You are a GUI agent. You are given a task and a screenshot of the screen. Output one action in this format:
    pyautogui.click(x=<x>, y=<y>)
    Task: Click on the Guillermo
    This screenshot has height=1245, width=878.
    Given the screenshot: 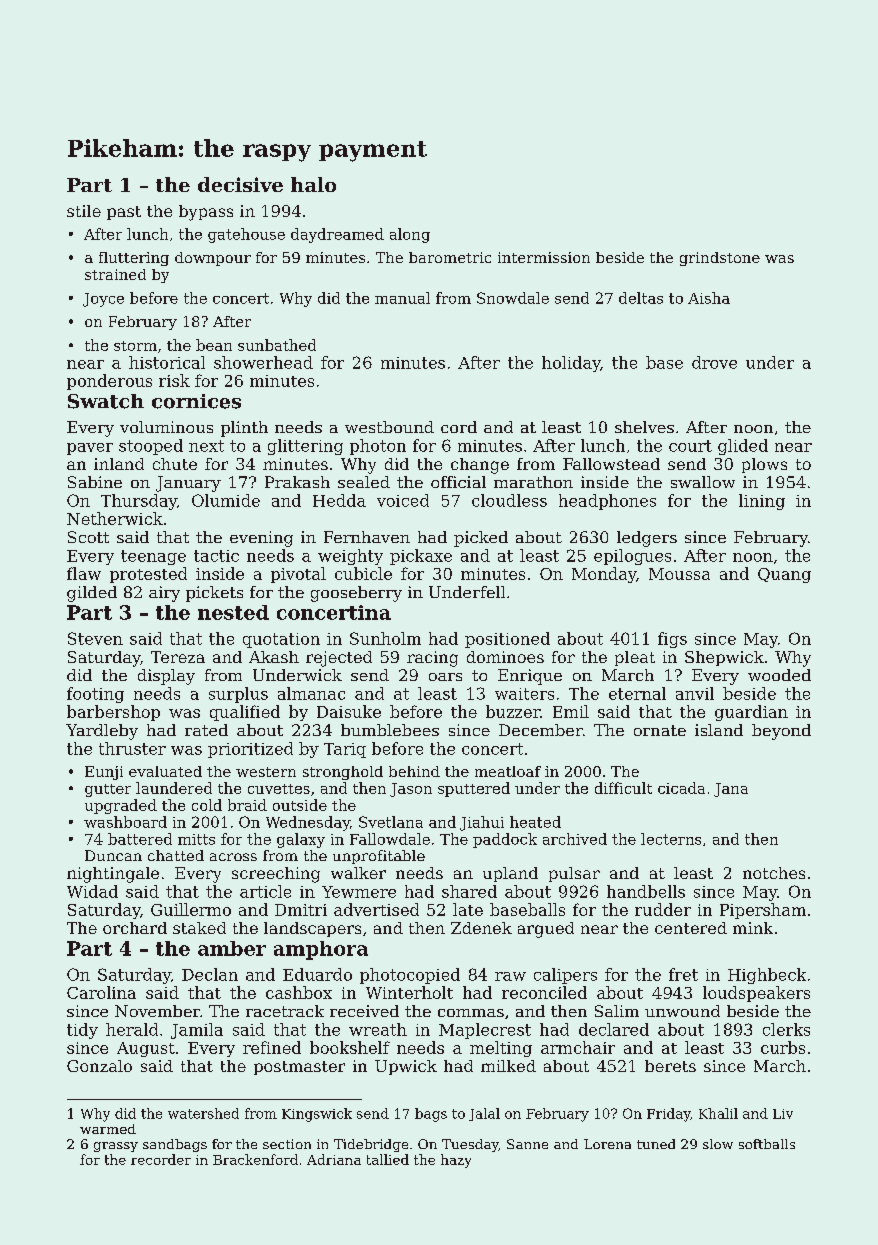 What is the action you would take?
    pyautogui.click(x=191, y=909)
